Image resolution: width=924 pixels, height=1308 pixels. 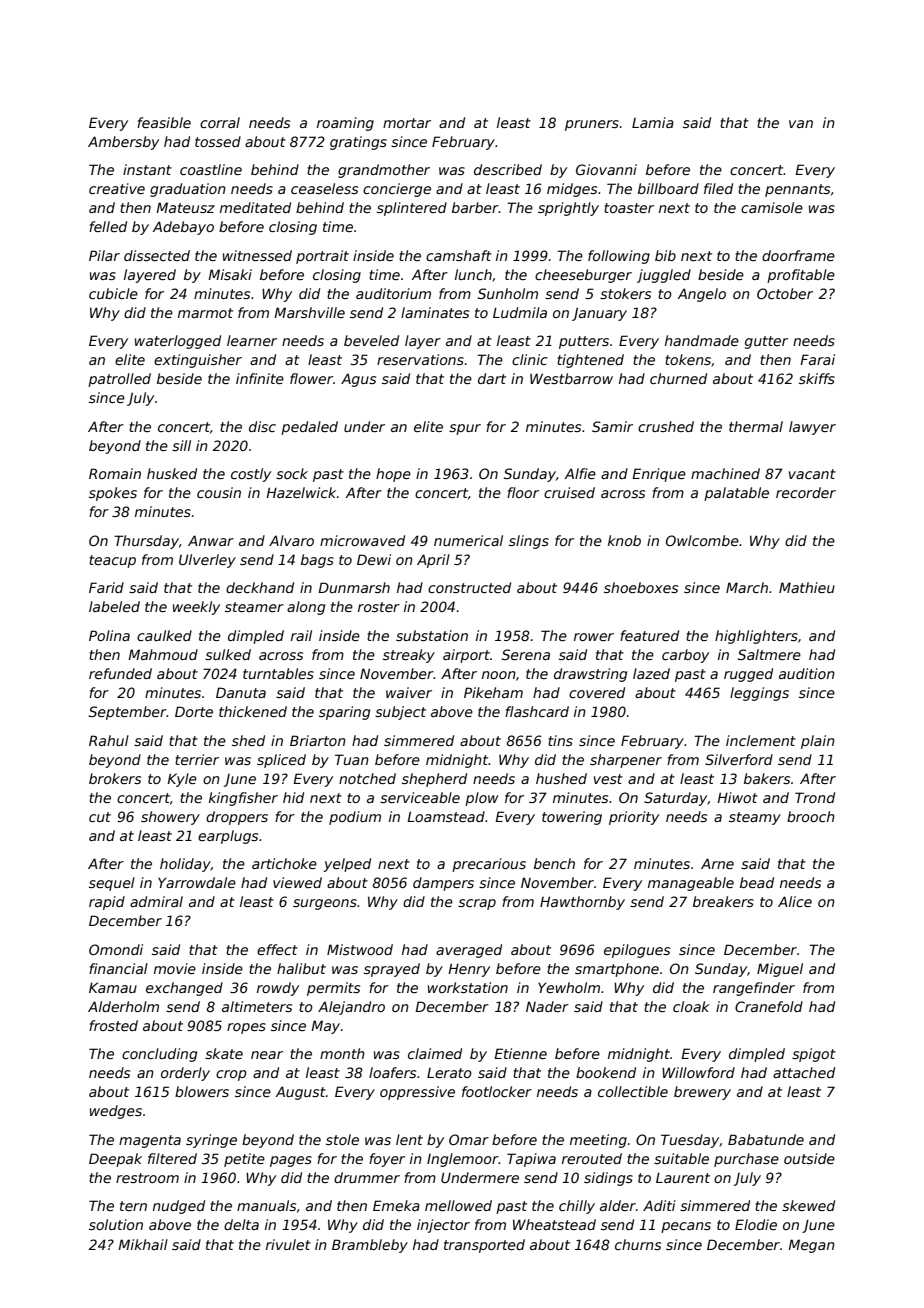 I want to click on instant, so click(x=147, y=169).
